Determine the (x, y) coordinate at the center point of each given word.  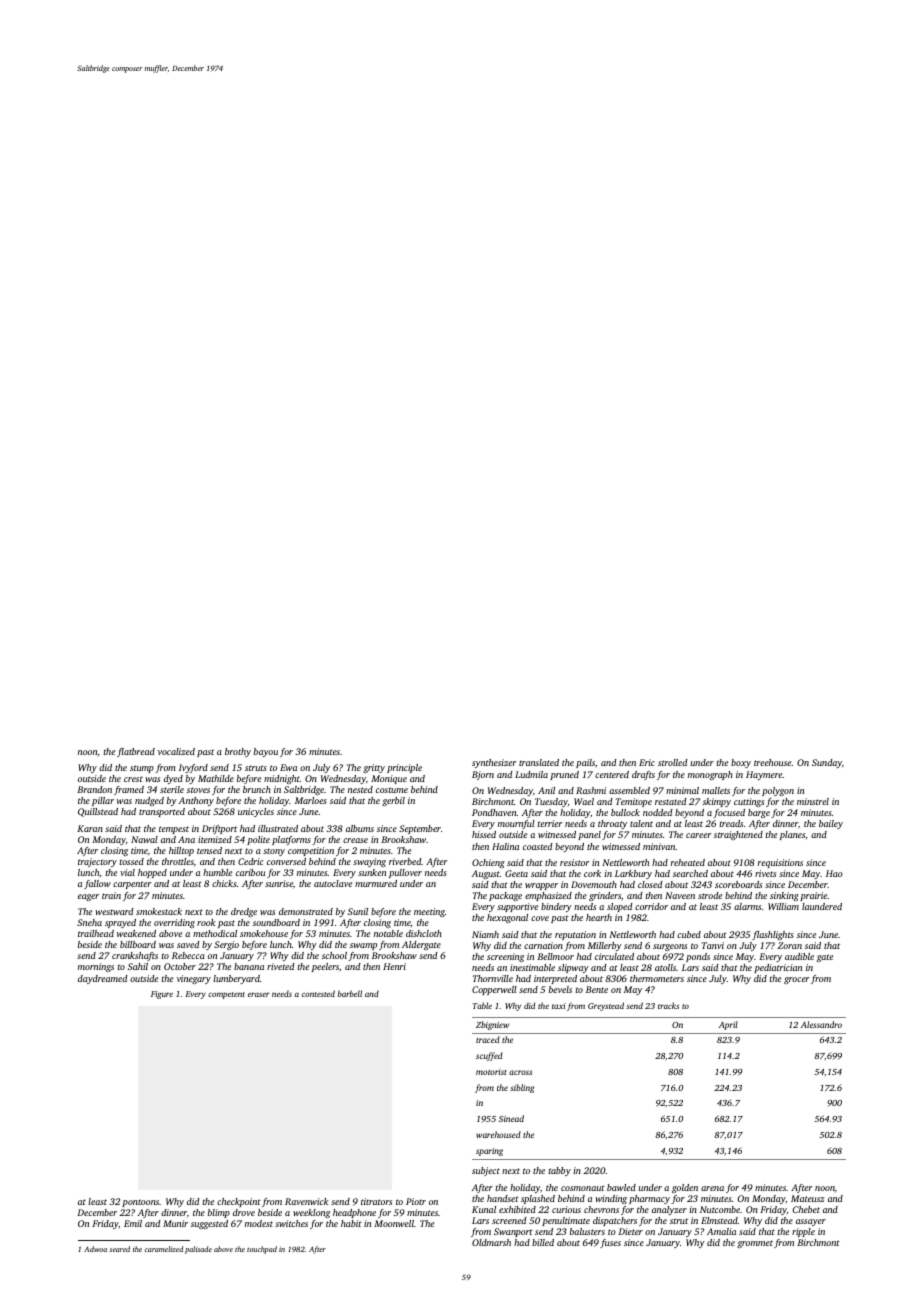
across (520, 1072)
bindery (556, 907)
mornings (96, 967)
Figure (162, 995)
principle (404, 768)
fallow (97, 884)
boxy (741, 763)
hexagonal (507, 918)
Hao (834, 873)
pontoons (140, 1203)
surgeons (670, 947)
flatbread (136, 752)
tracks (668, 1005)
